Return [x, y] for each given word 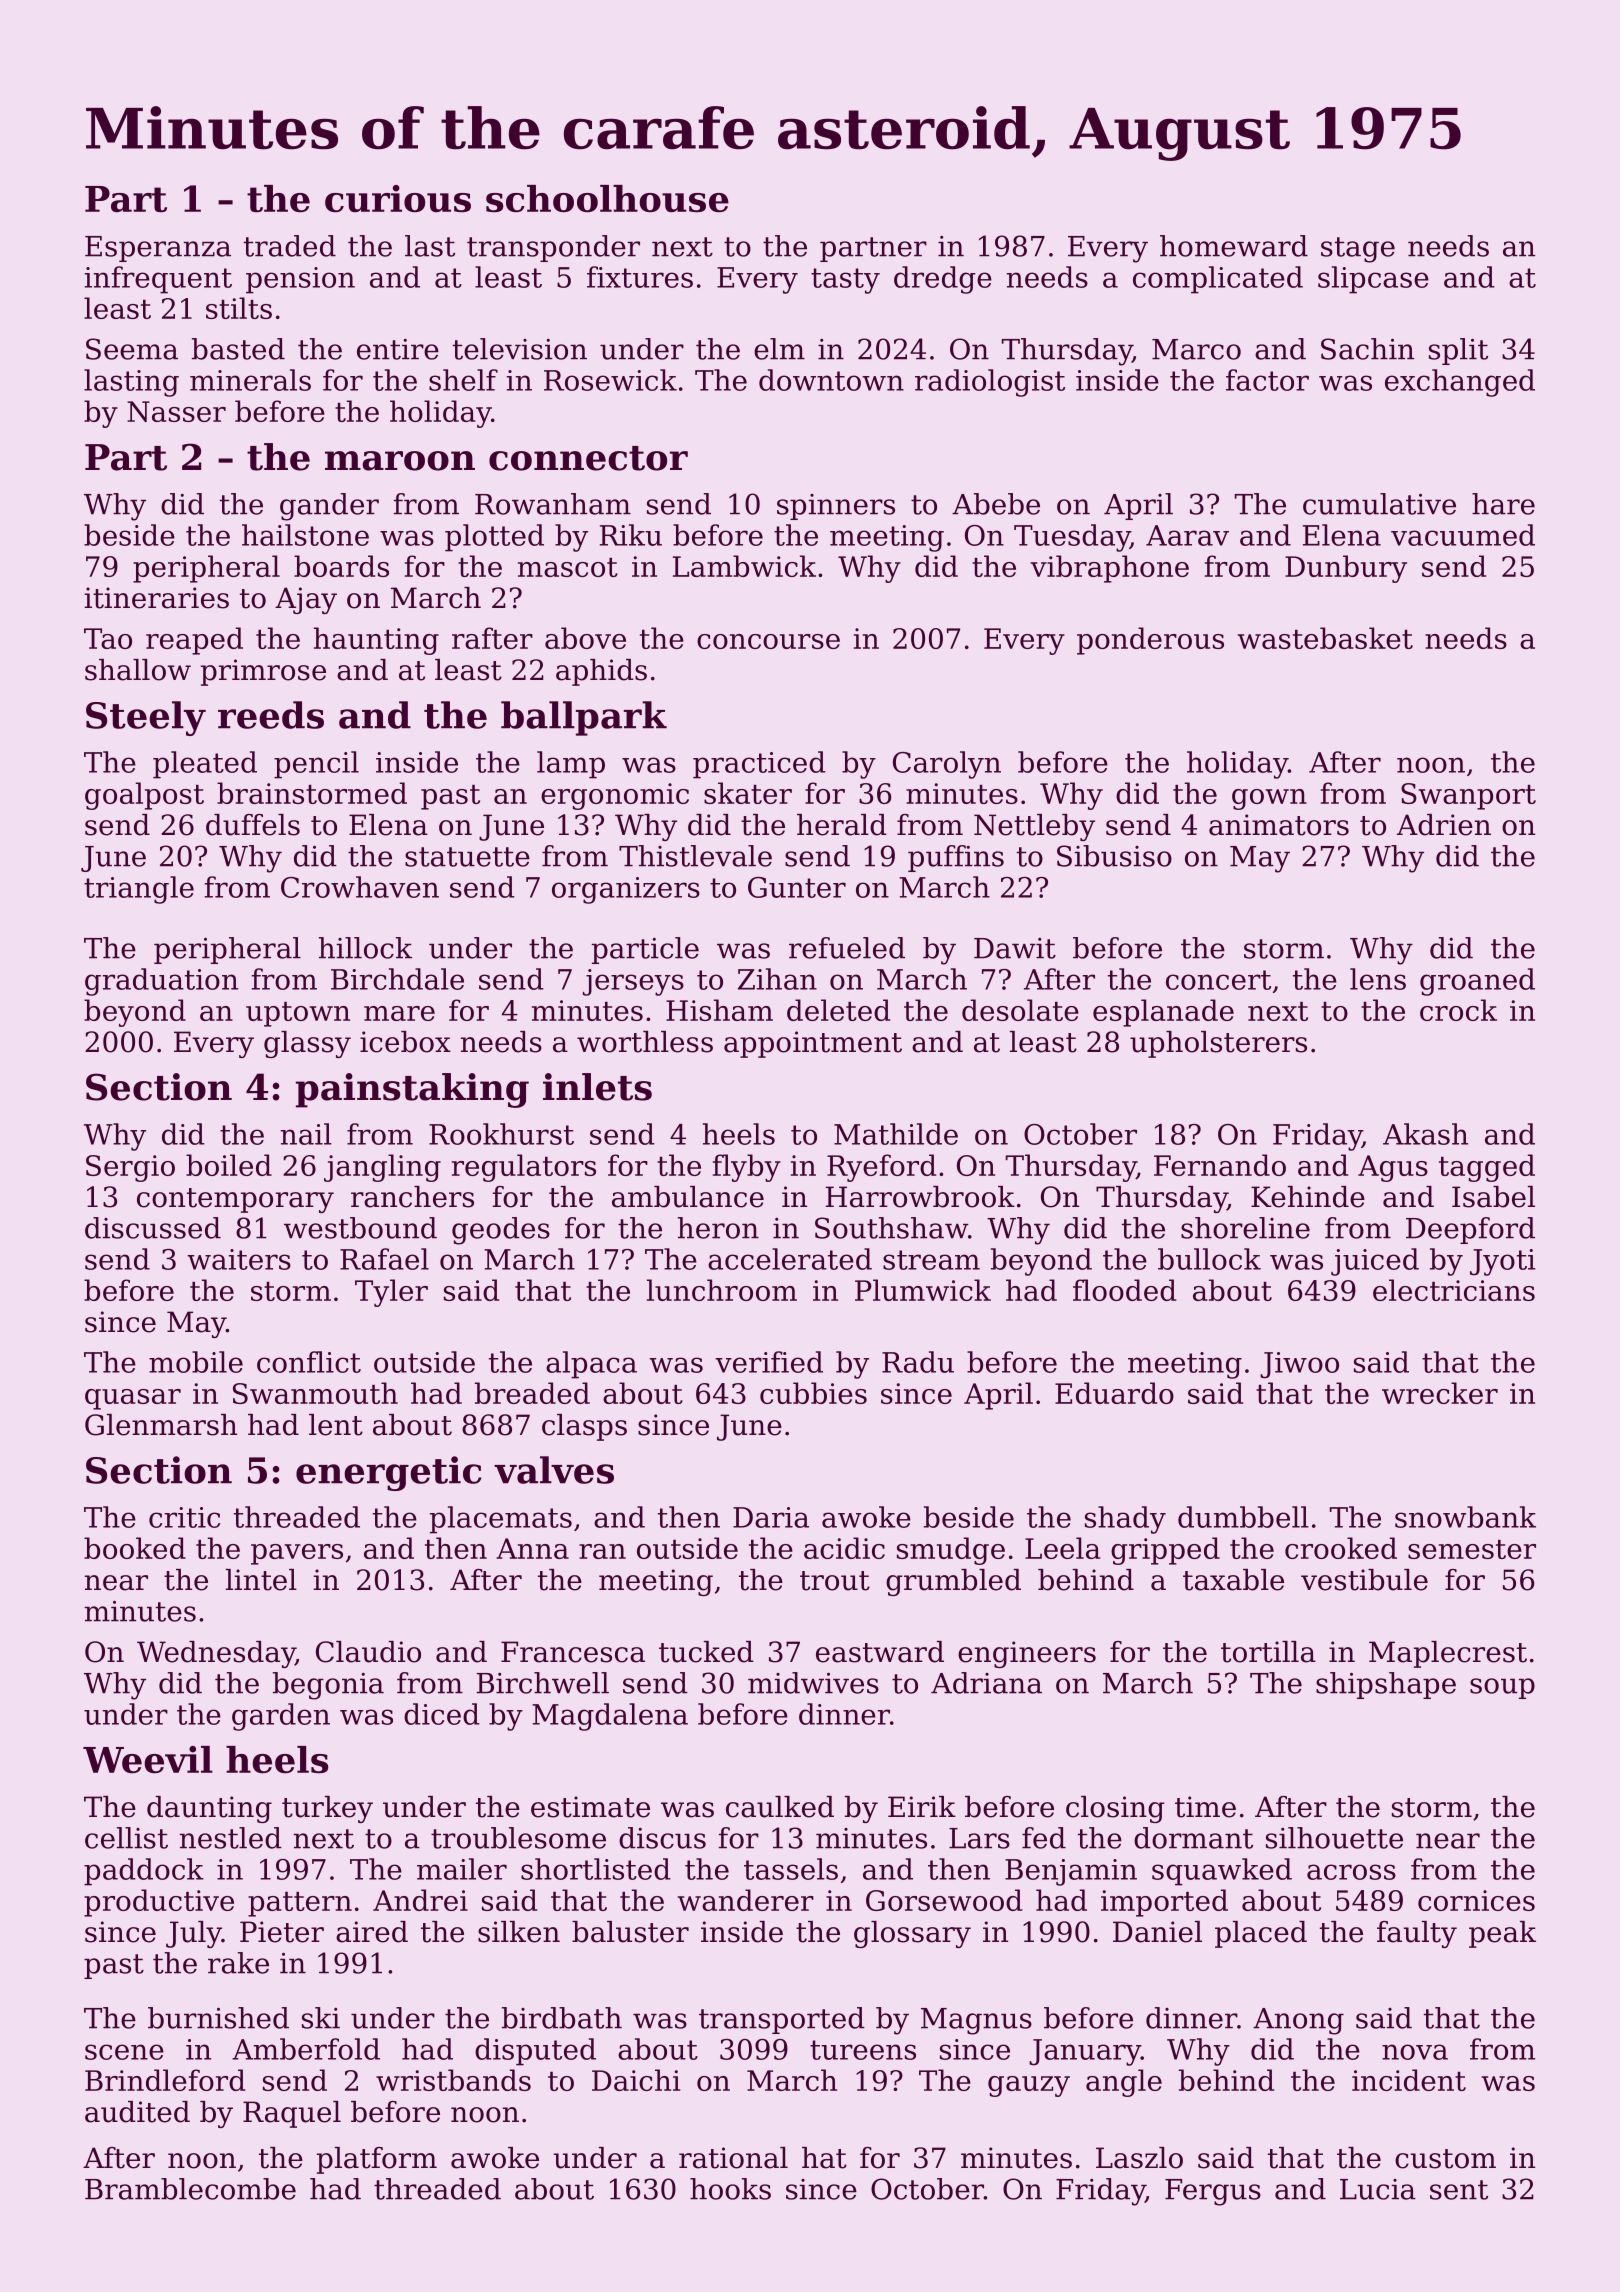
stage [1358, 250]
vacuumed [1463, 535]
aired [372, 1932]
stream [931, 1260]
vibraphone [1110, 569]
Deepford [1470, 1230]
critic [184, 1517]
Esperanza [158, 249]
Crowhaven [360, 887]
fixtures [640, 277]
